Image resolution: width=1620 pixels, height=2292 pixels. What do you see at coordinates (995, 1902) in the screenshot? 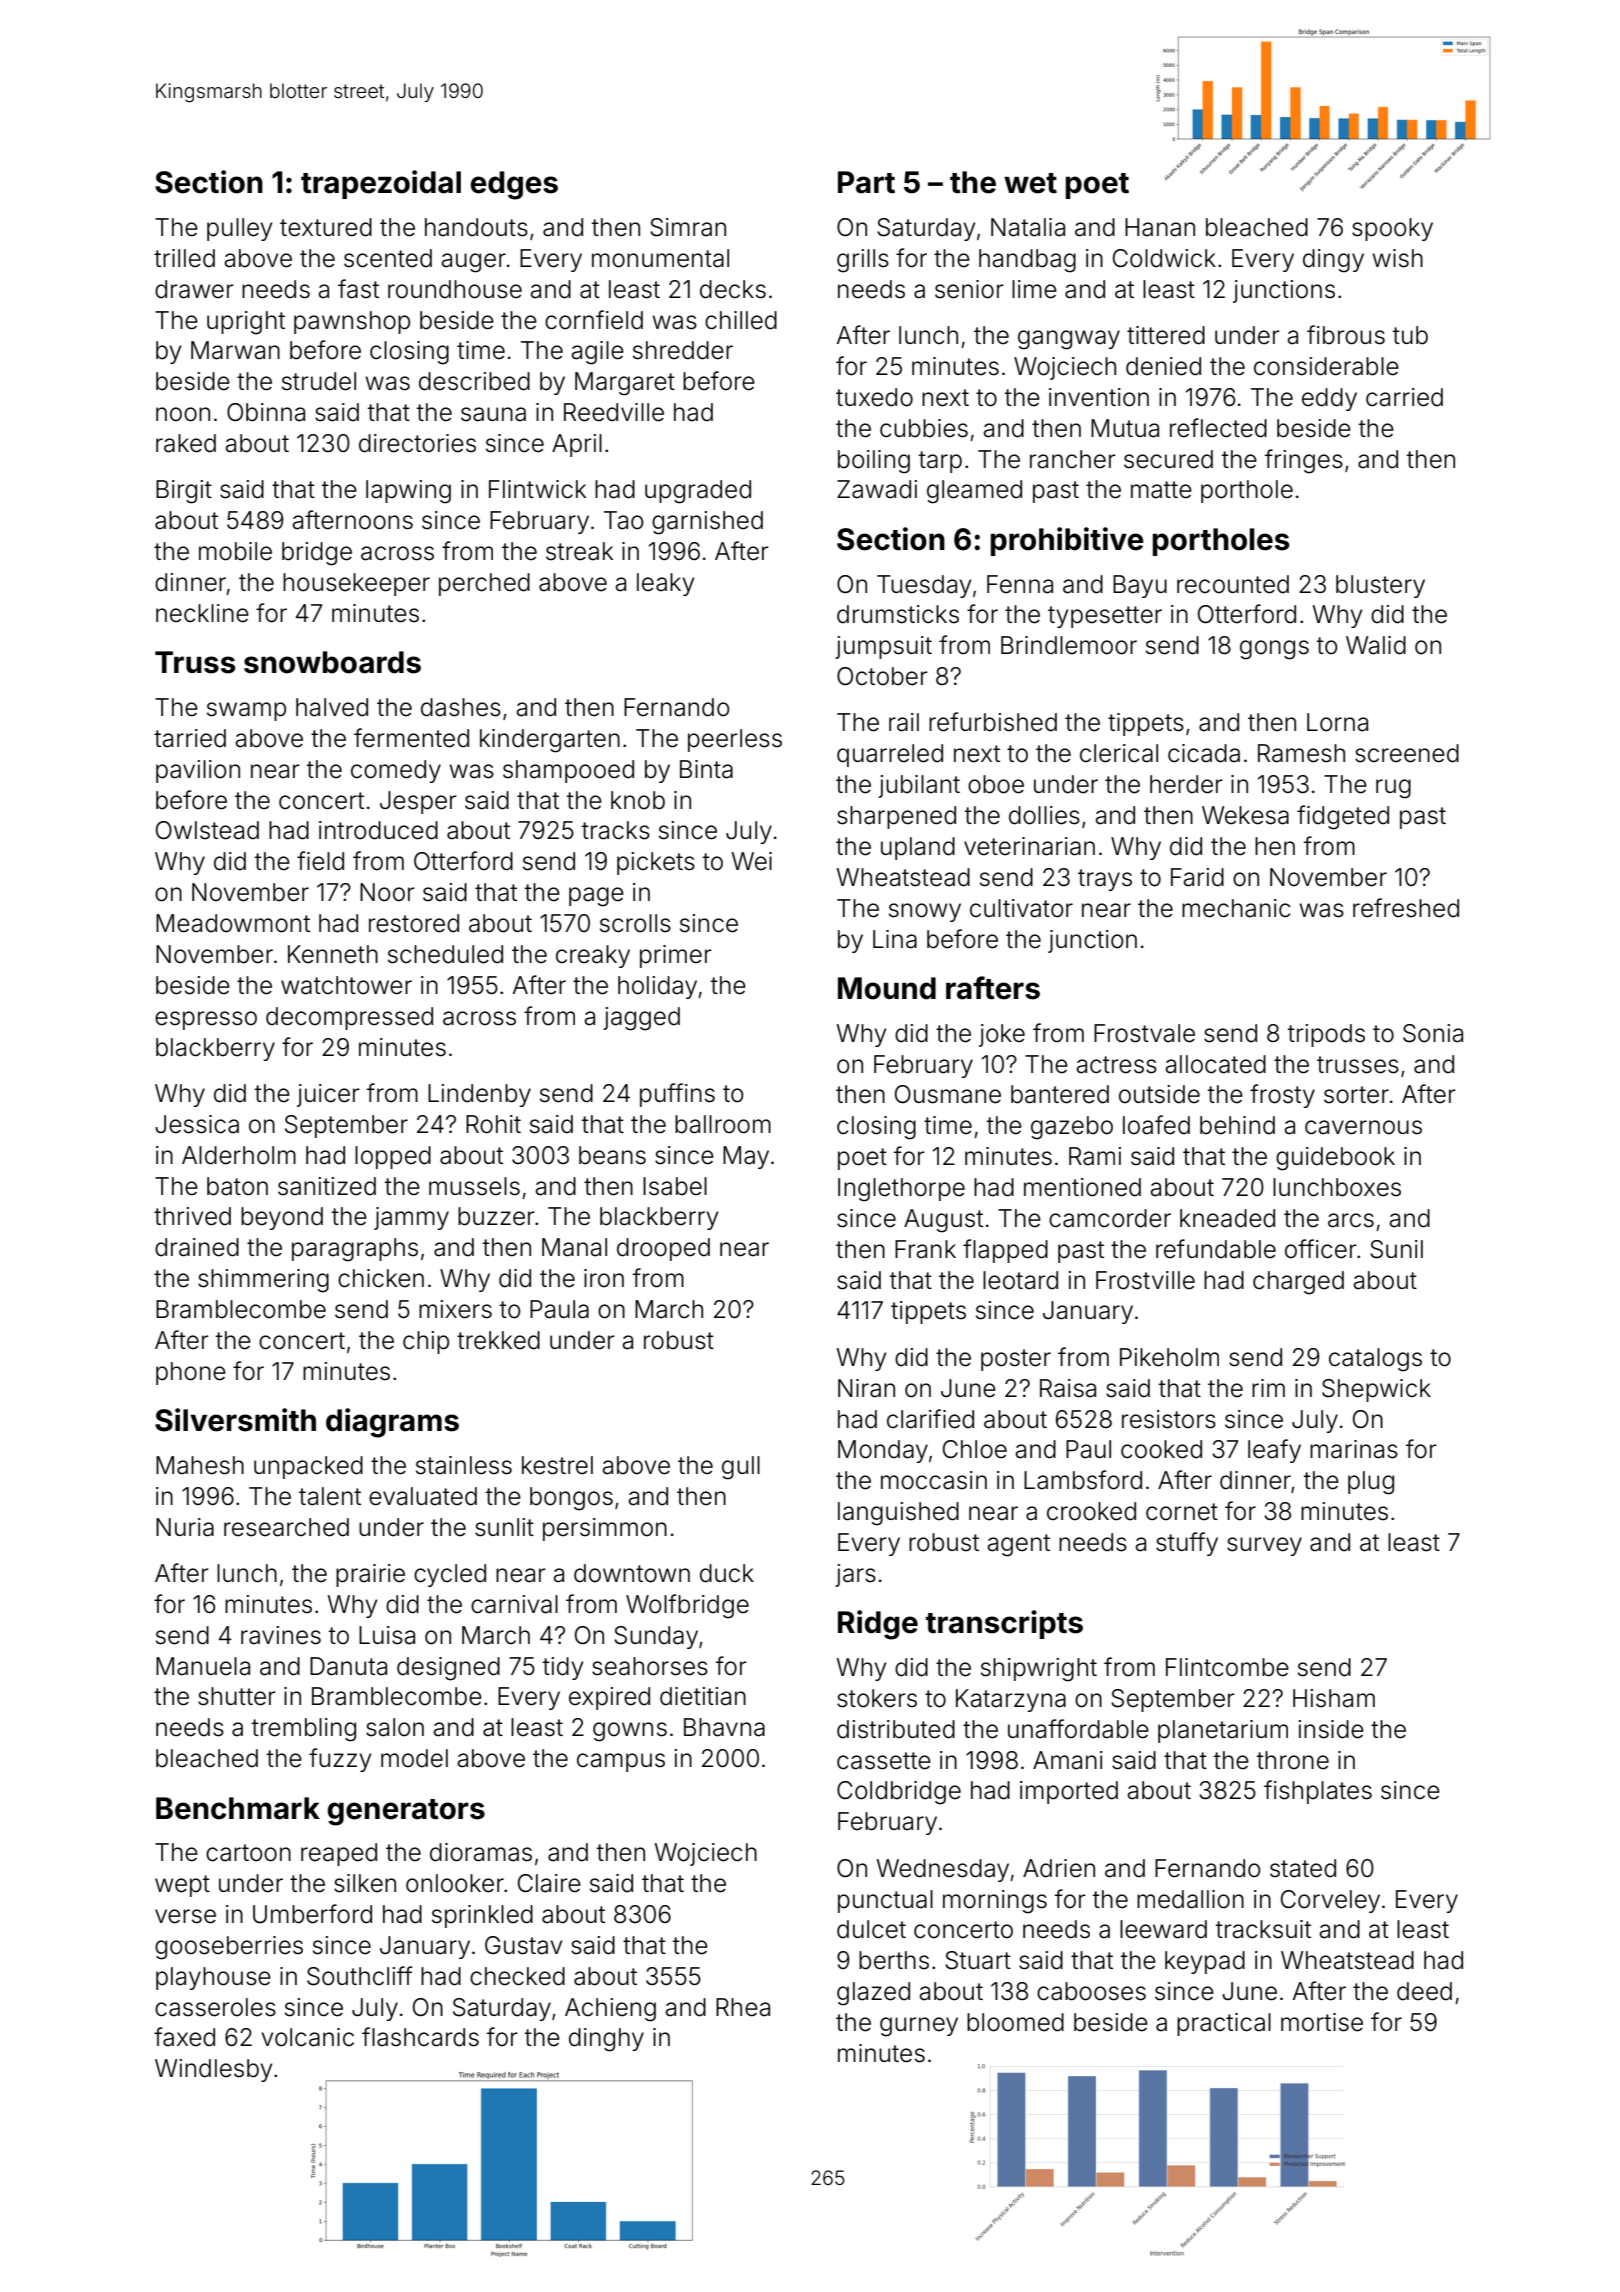
I see `mornings` at bounding box center [995, 1902].
